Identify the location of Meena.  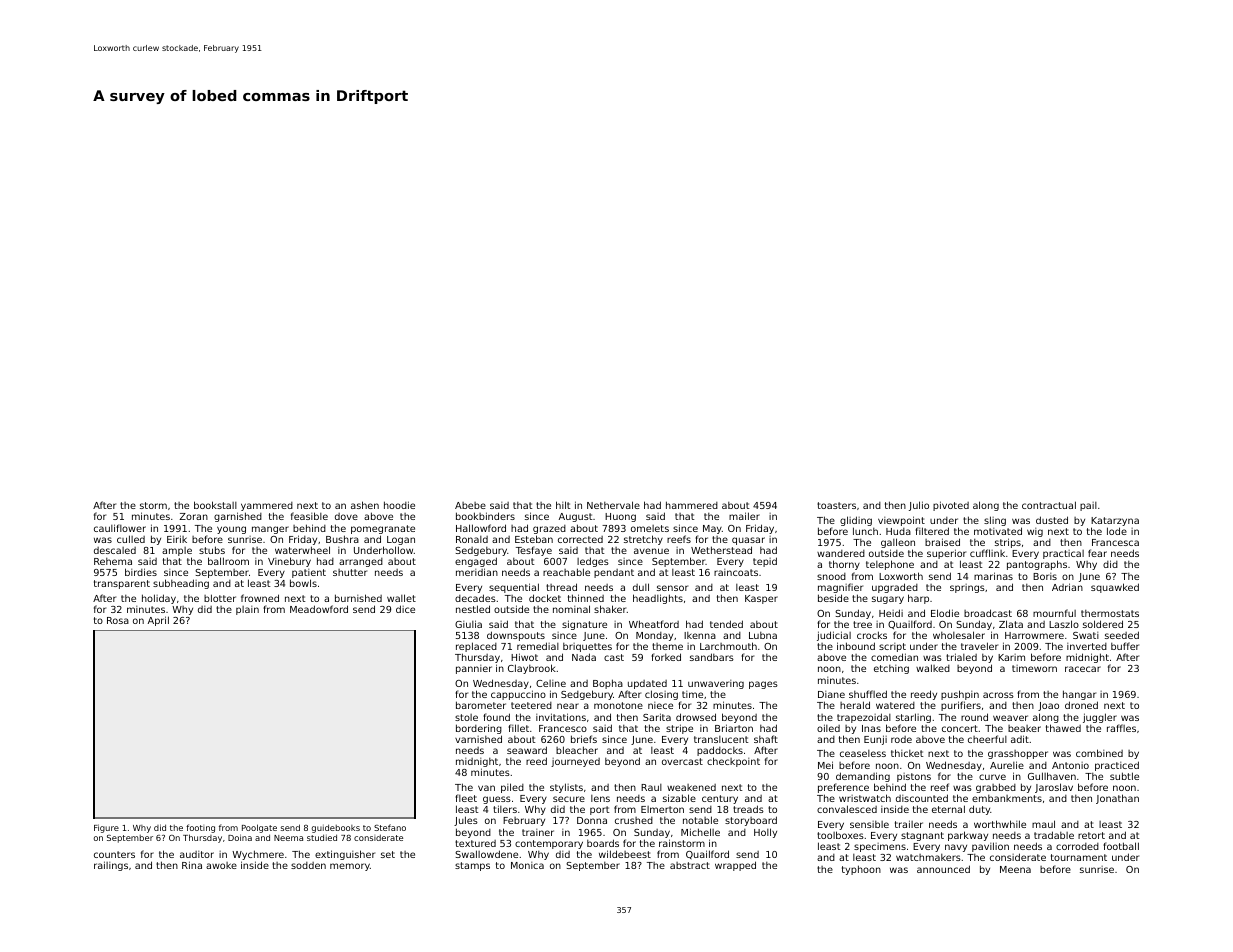
(1015, 869).
